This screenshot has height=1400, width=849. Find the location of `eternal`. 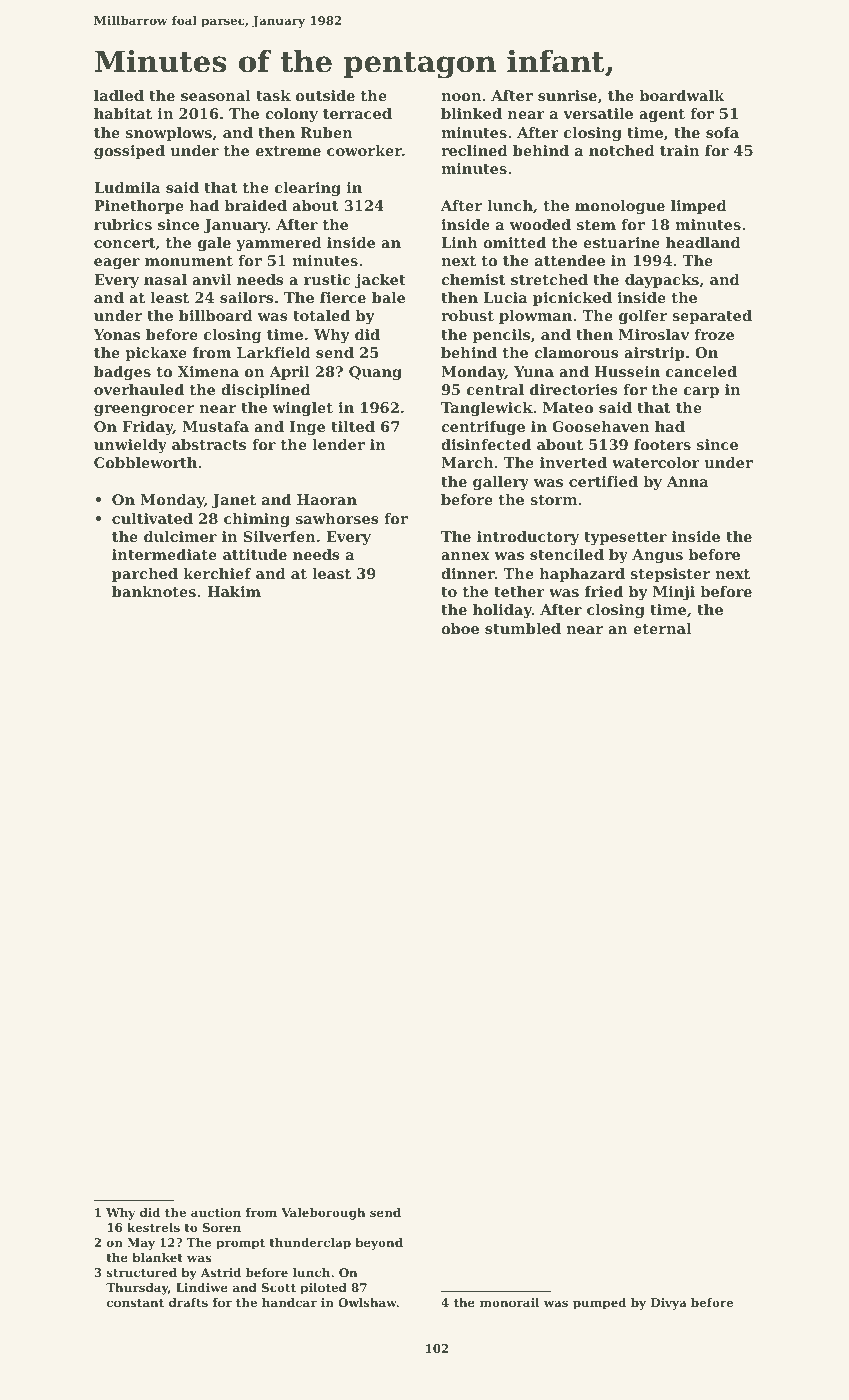

eternal is located at coordinates (662, 628).
